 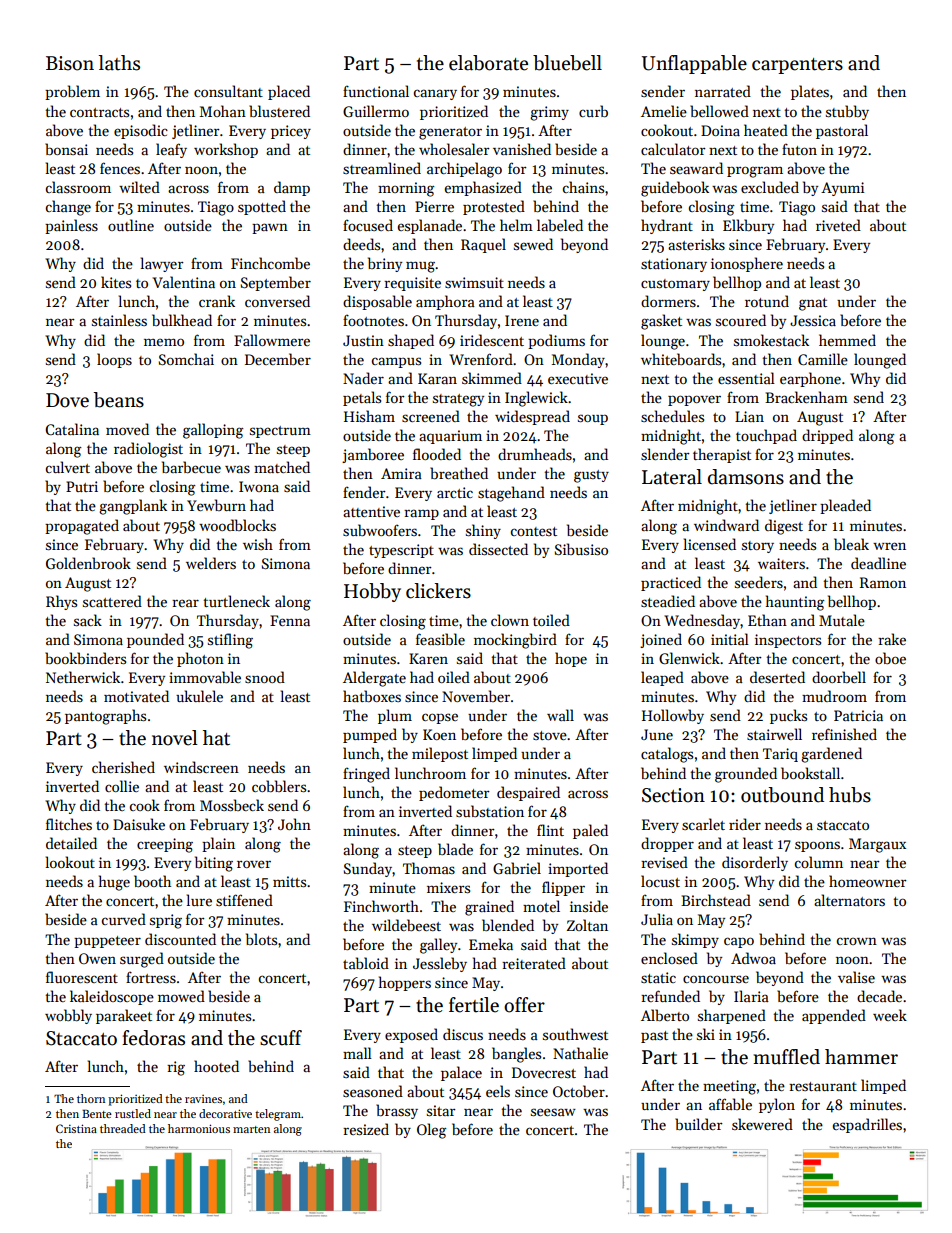 What do you see at coordinates (70, 862) in the page?
I see `lookout` at bounding box center [70, 862].
